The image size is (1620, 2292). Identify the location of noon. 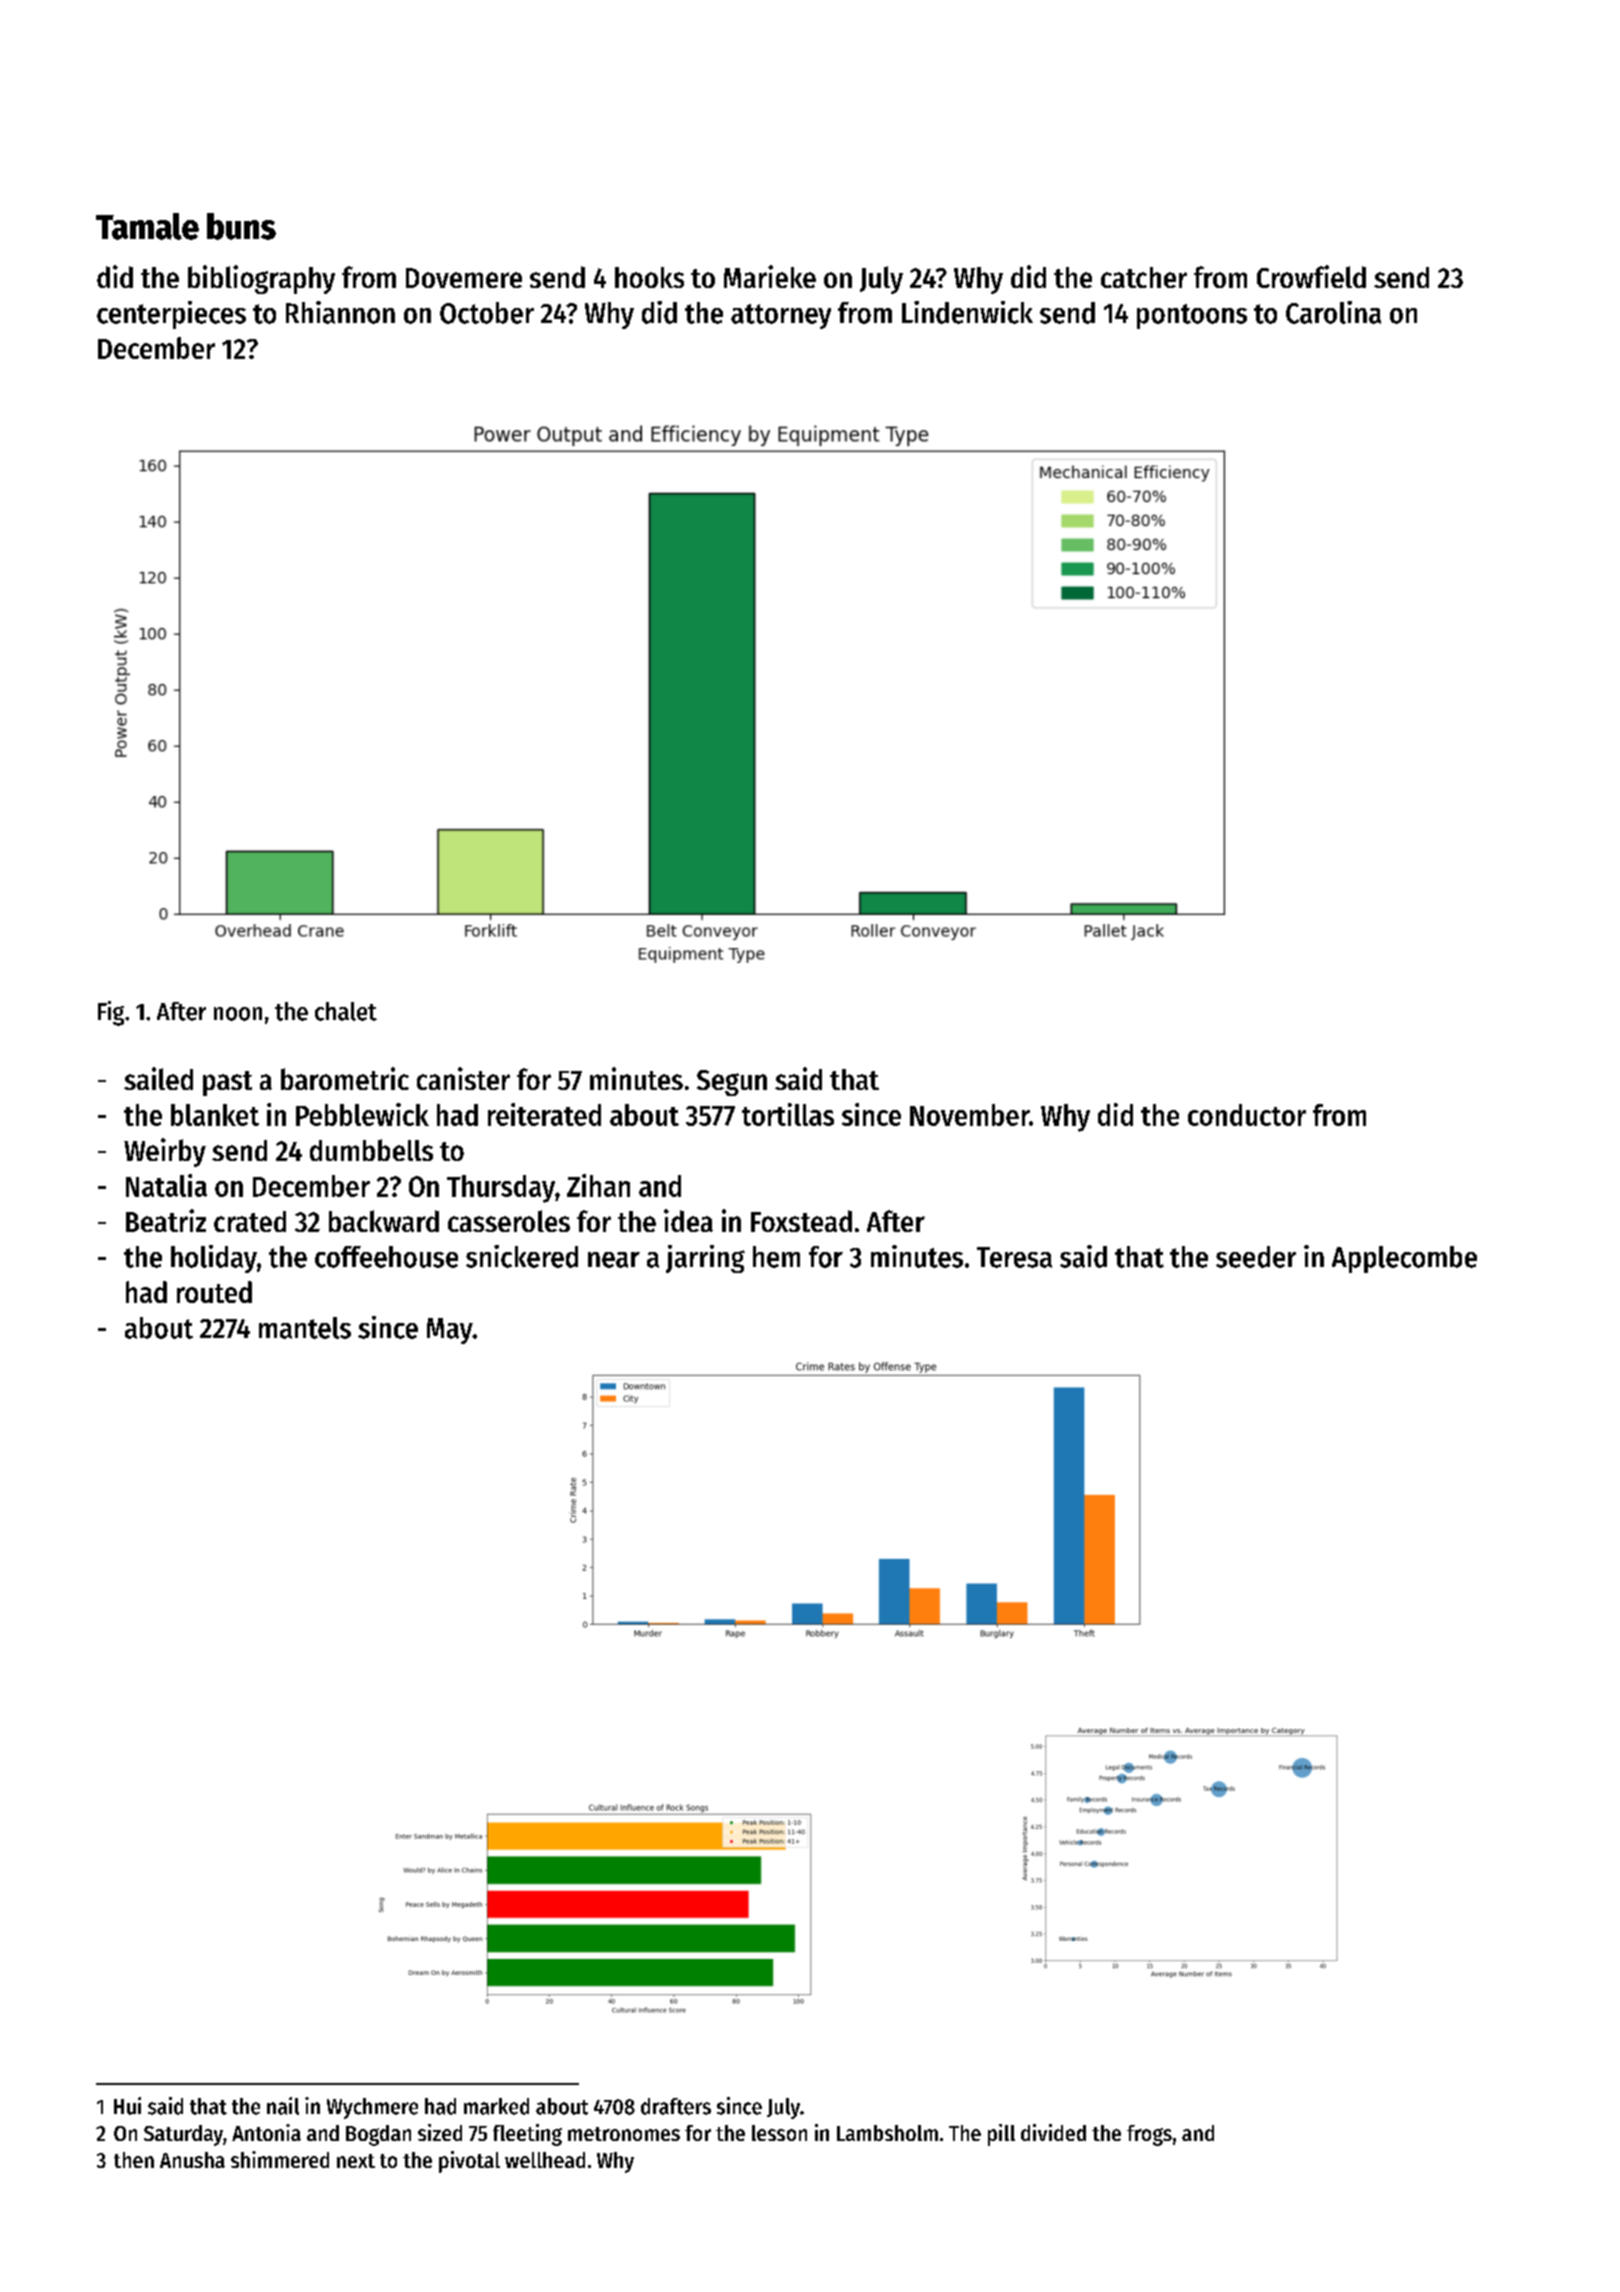
(238, 1014).
